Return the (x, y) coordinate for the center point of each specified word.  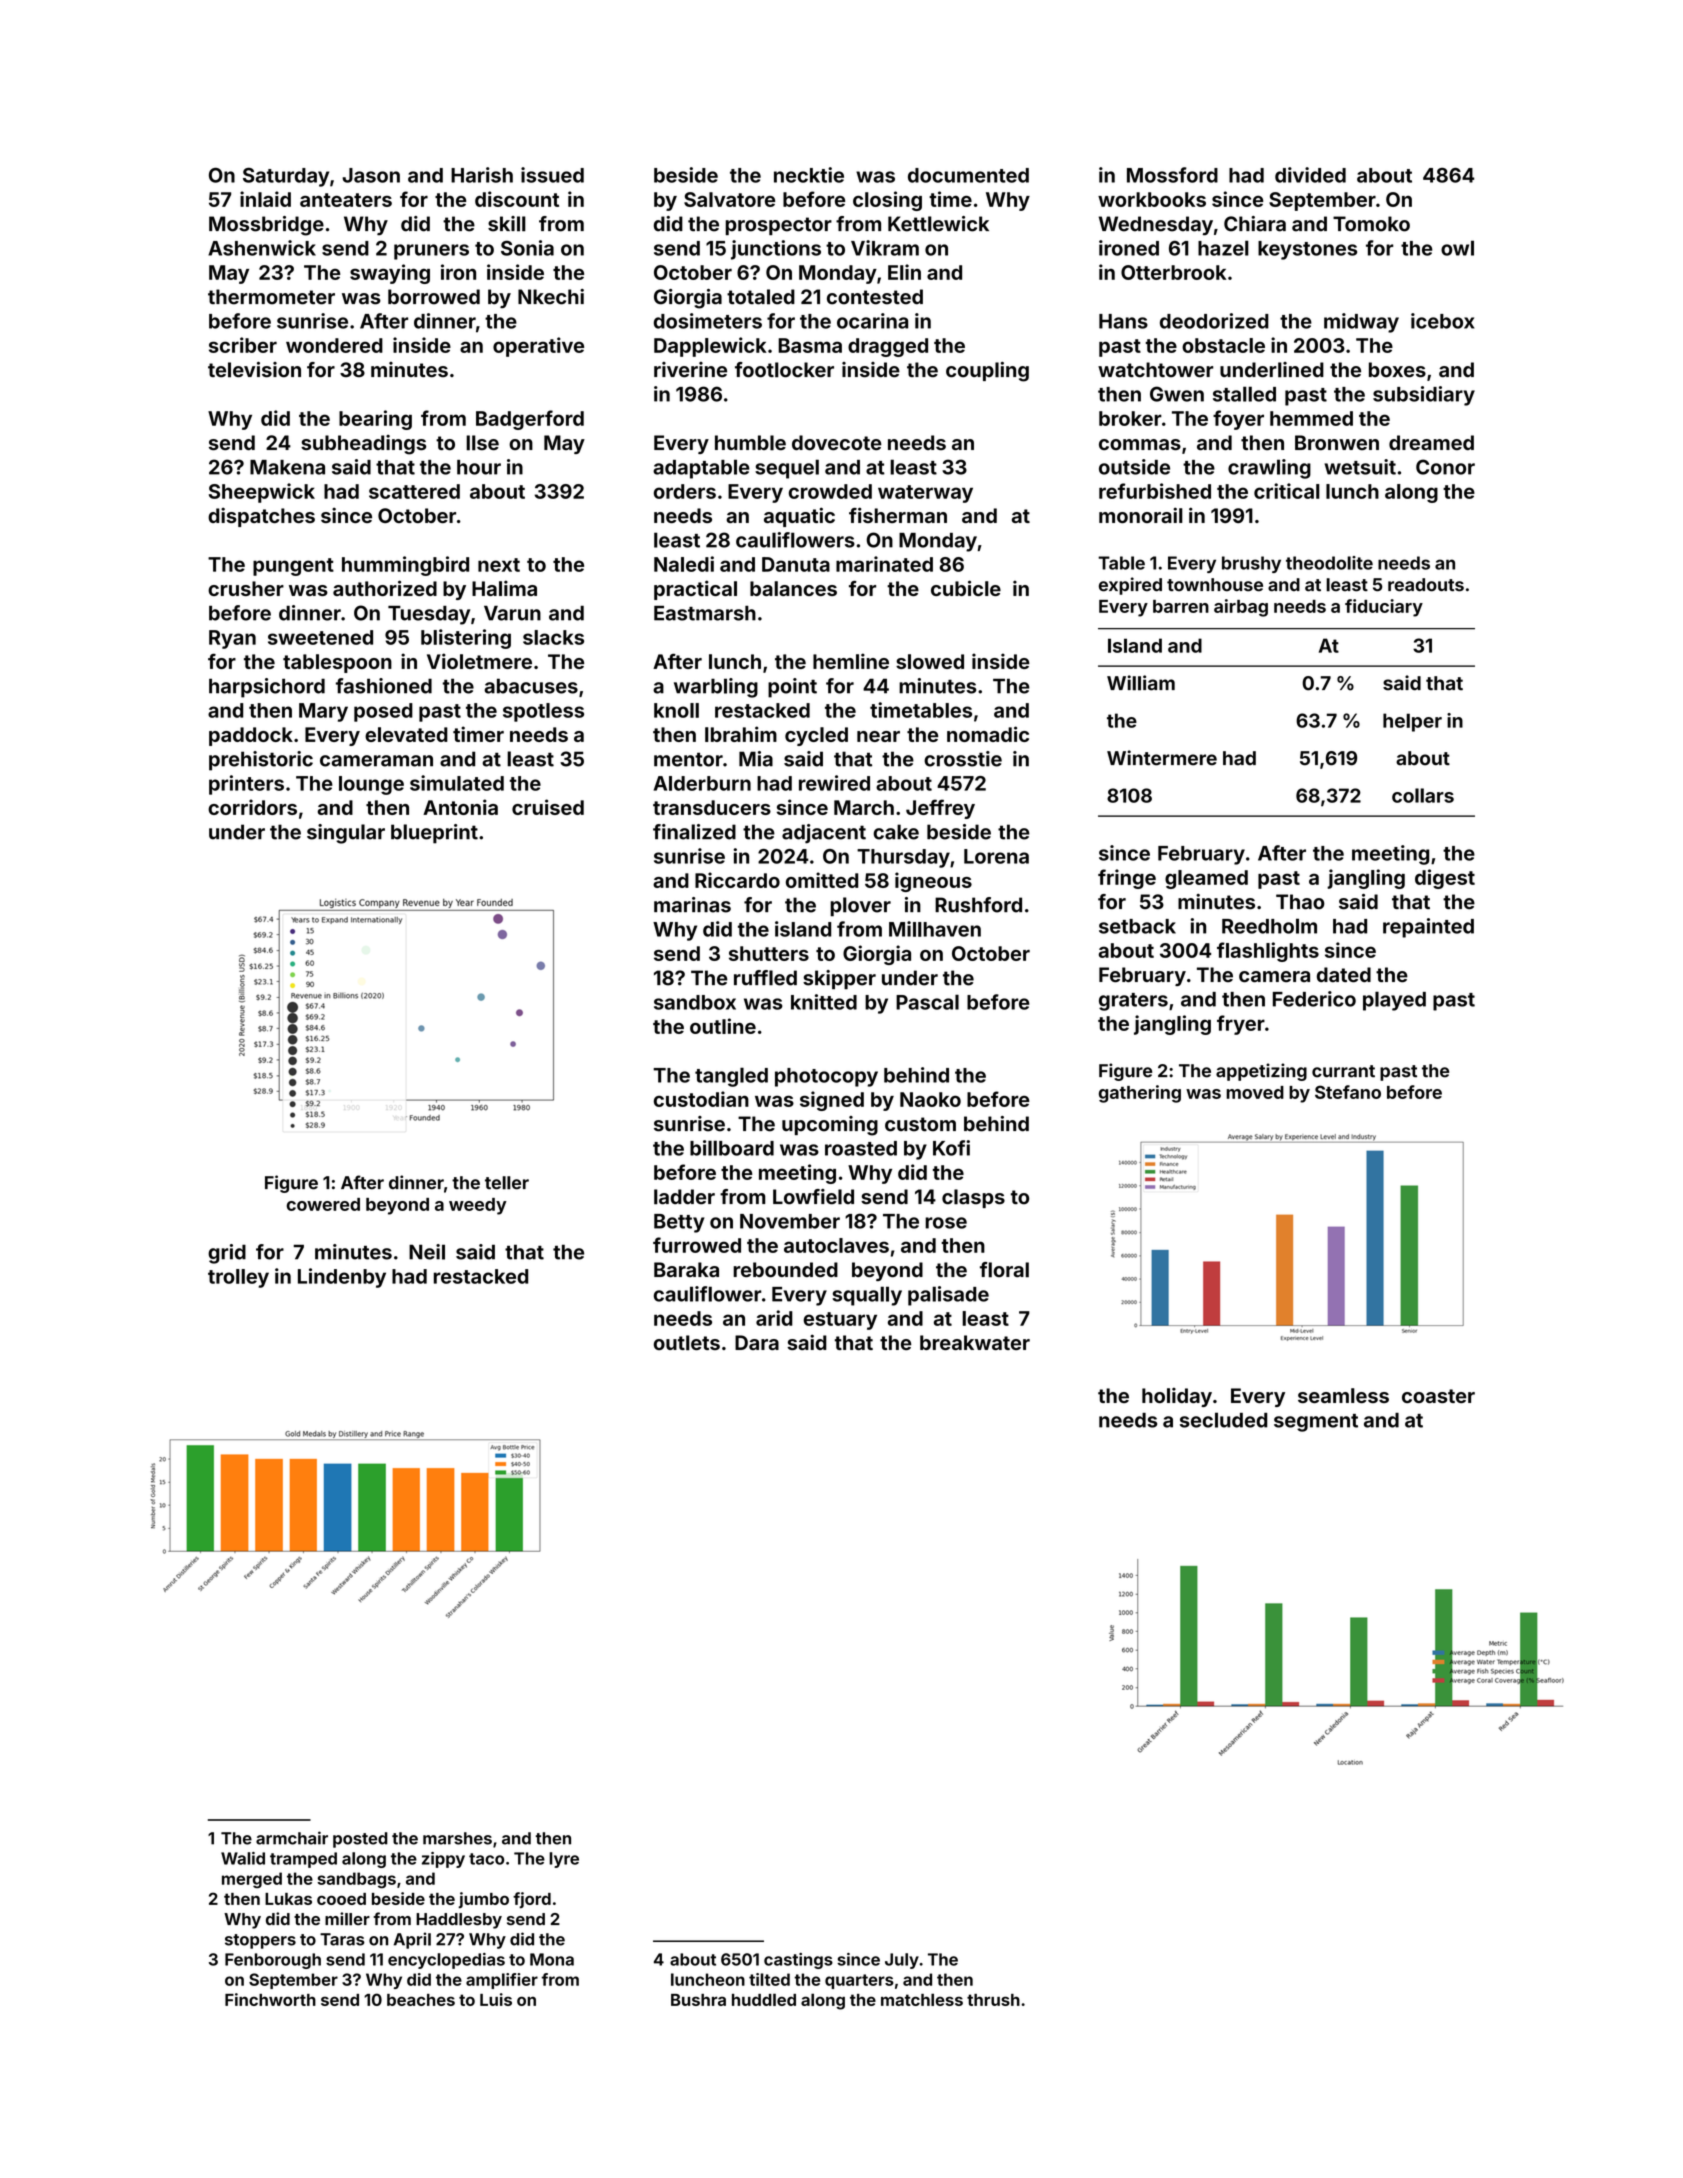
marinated (884, 564)
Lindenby (342, 1278)
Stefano (1348, 1092)
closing (887, 201)
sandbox (695, 1002)
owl (1457, 248)
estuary (840, 1321)
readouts (1426, 585)
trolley (238, 1278)
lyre (564, 1860)
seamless (1343, 1395)
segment (1316, 1423)
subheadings (363, 445)
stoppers (260, 1941)
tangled (731, 1077)
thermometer (271, 297)
